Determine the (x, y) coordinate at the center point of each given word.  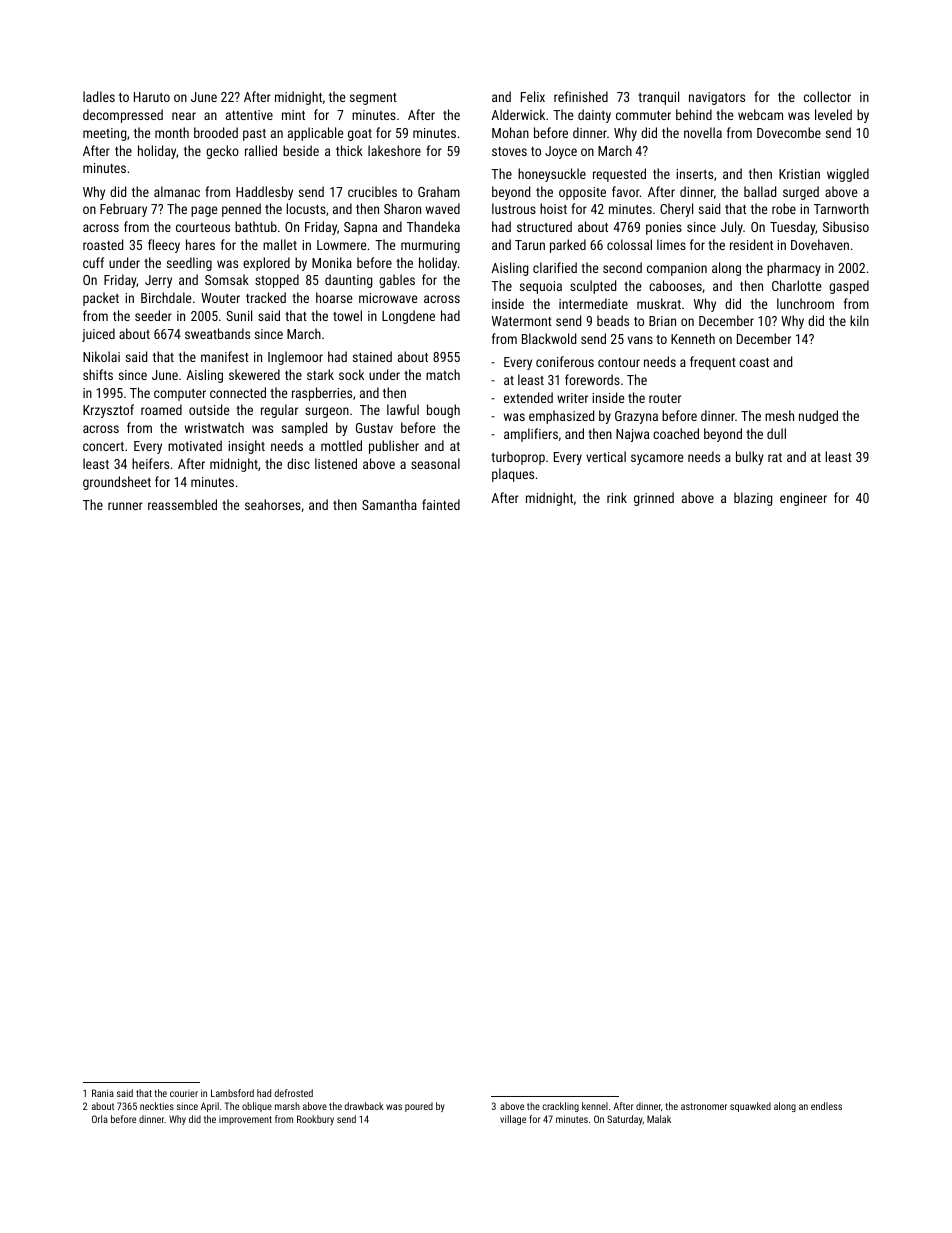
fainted (441, 504)
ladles (99, 96)
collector (827, 96)
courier (184, 1093)
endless (826, 1106)
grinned (654, 499)
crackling (560, 1107)
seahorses (273, 504)
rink (617, 497)
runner (125, 506)
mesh (779, 415)
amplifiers (531, 435)
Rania (103, 1093)
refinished (581, 96)
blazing (753, 499)
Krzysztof (108, 411)
